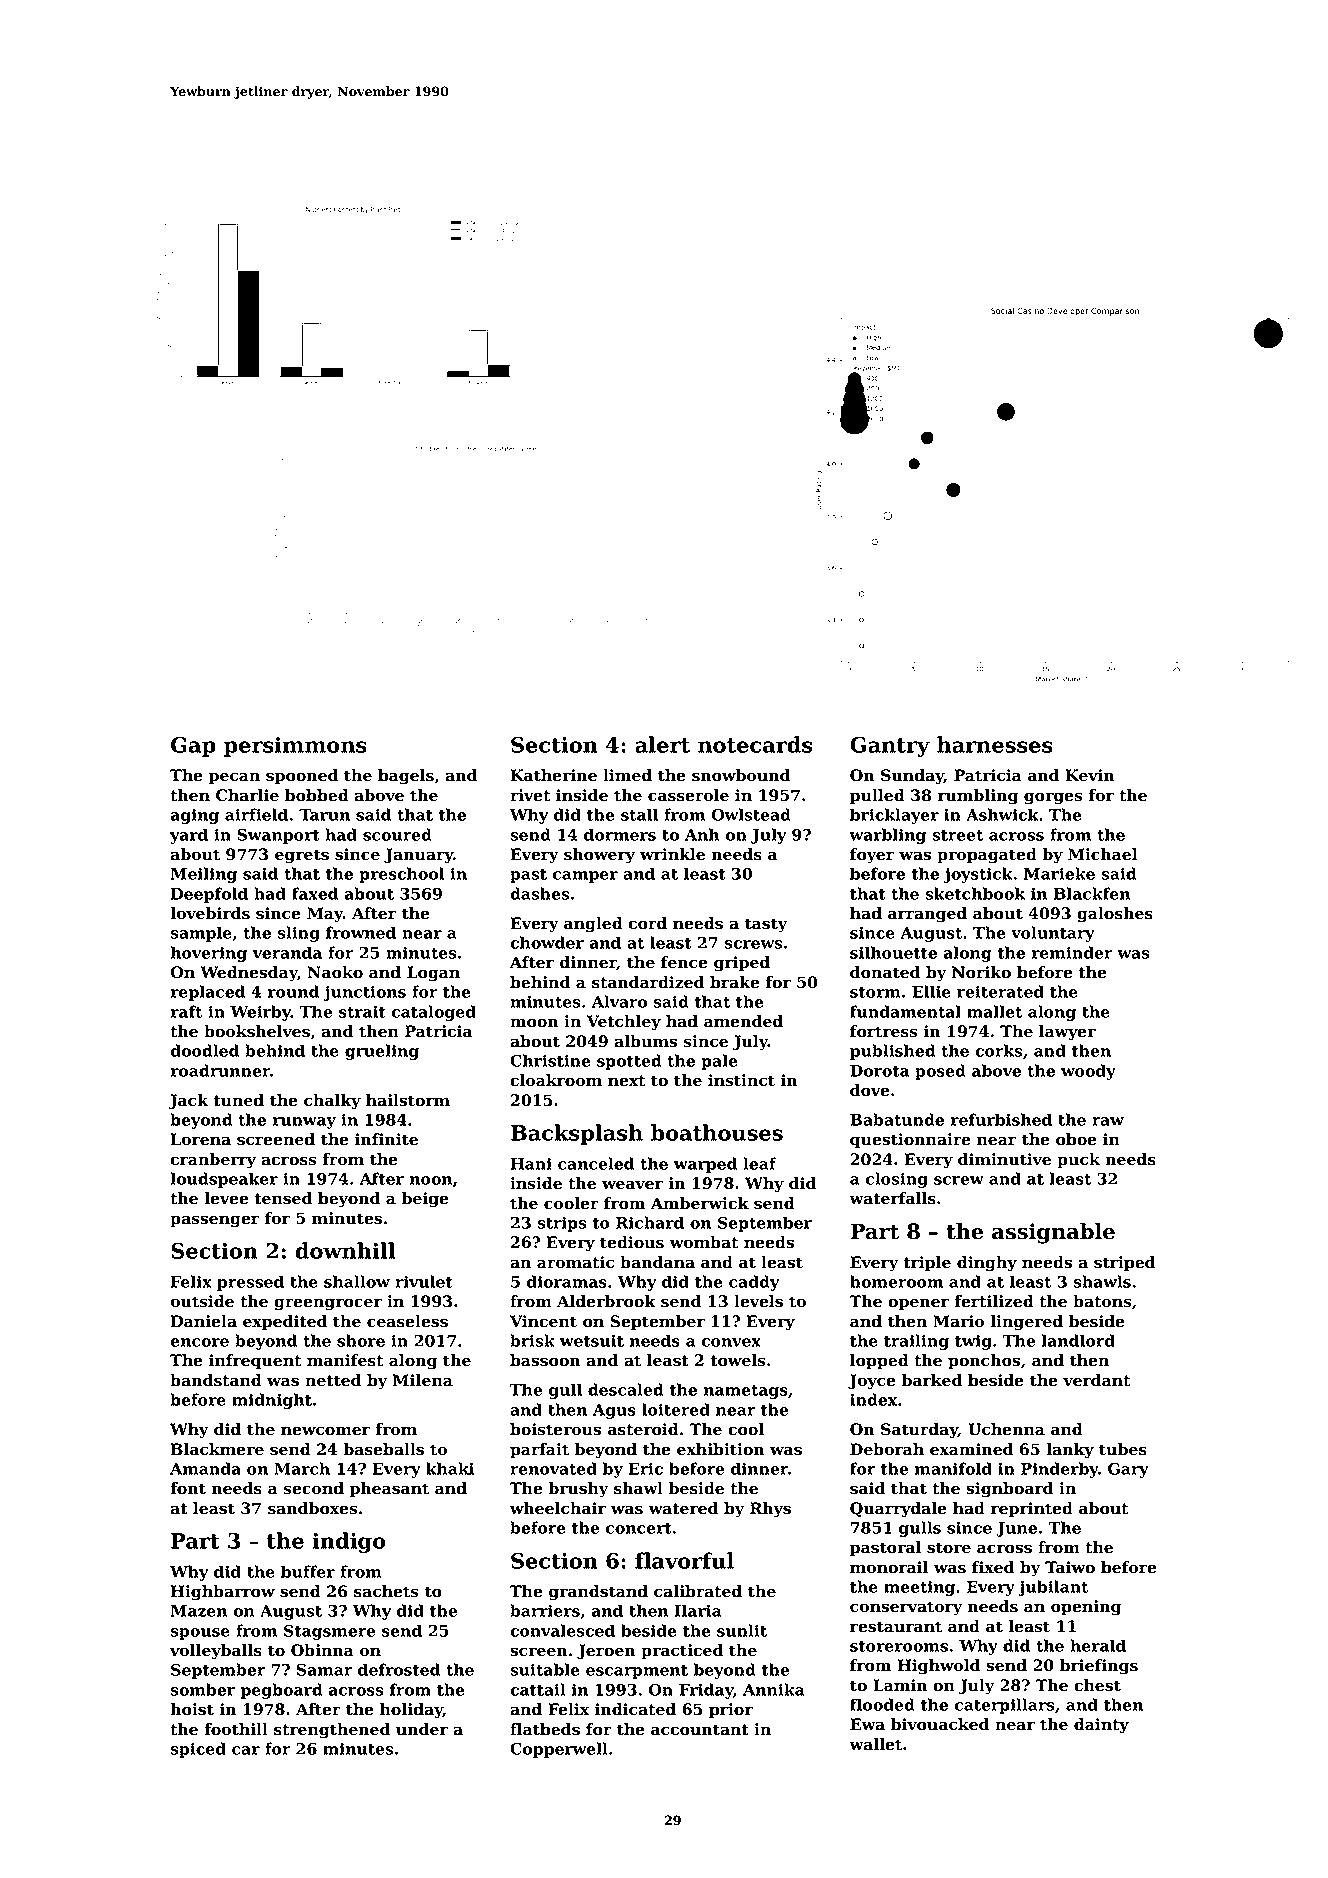 This screenshot has height=1878, width=1328. Describe the element at coordinates (1101, 1726) in the screenshot. I see `dainty` at that location.
